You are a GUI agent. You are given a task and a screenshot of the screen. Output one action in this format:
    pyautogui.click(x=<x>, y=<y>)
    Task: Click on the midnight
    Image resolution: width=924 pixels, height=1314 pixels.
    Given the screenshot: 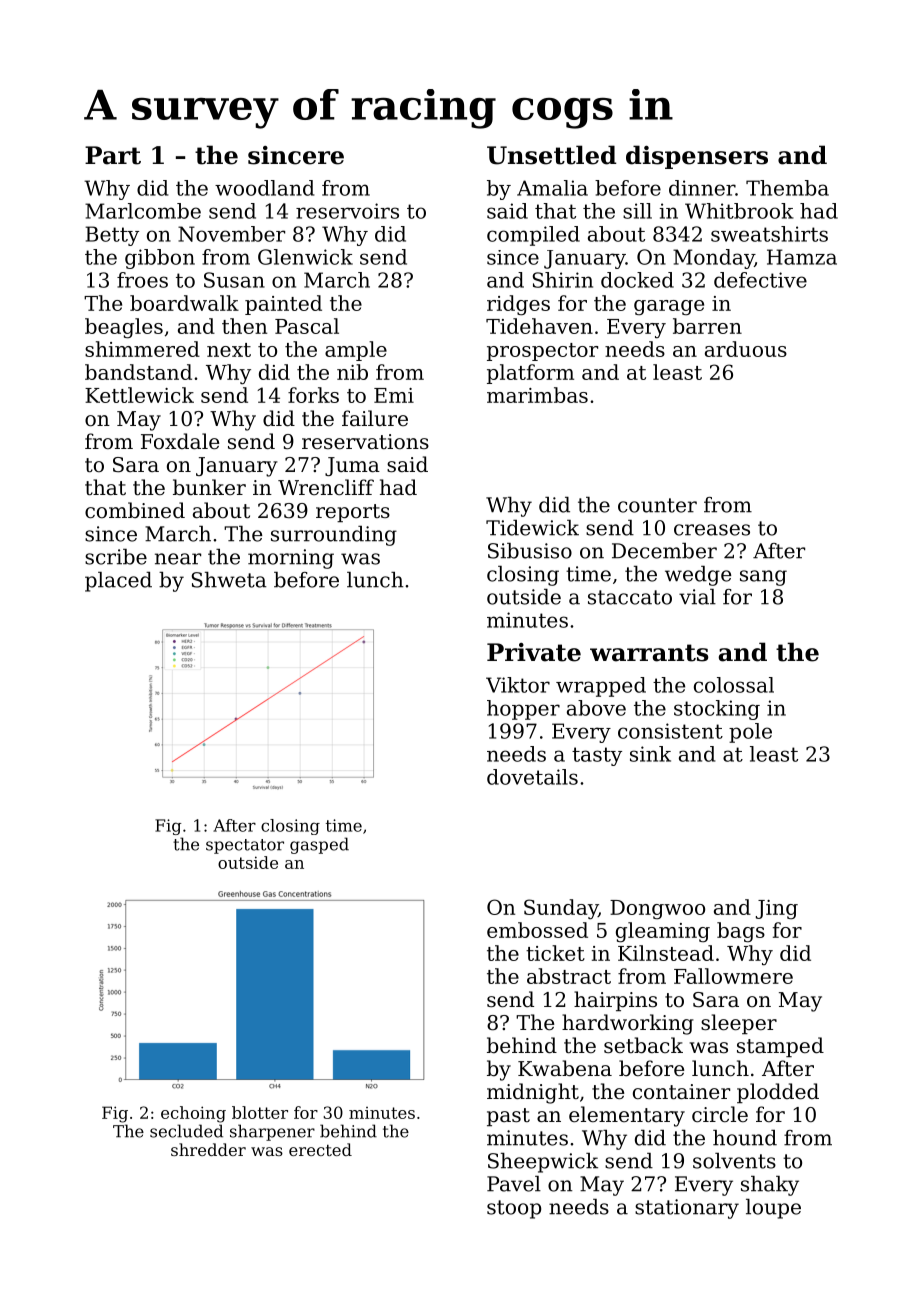 What is the action you would take?
    pyautogui.click(x=533, y=1093)
